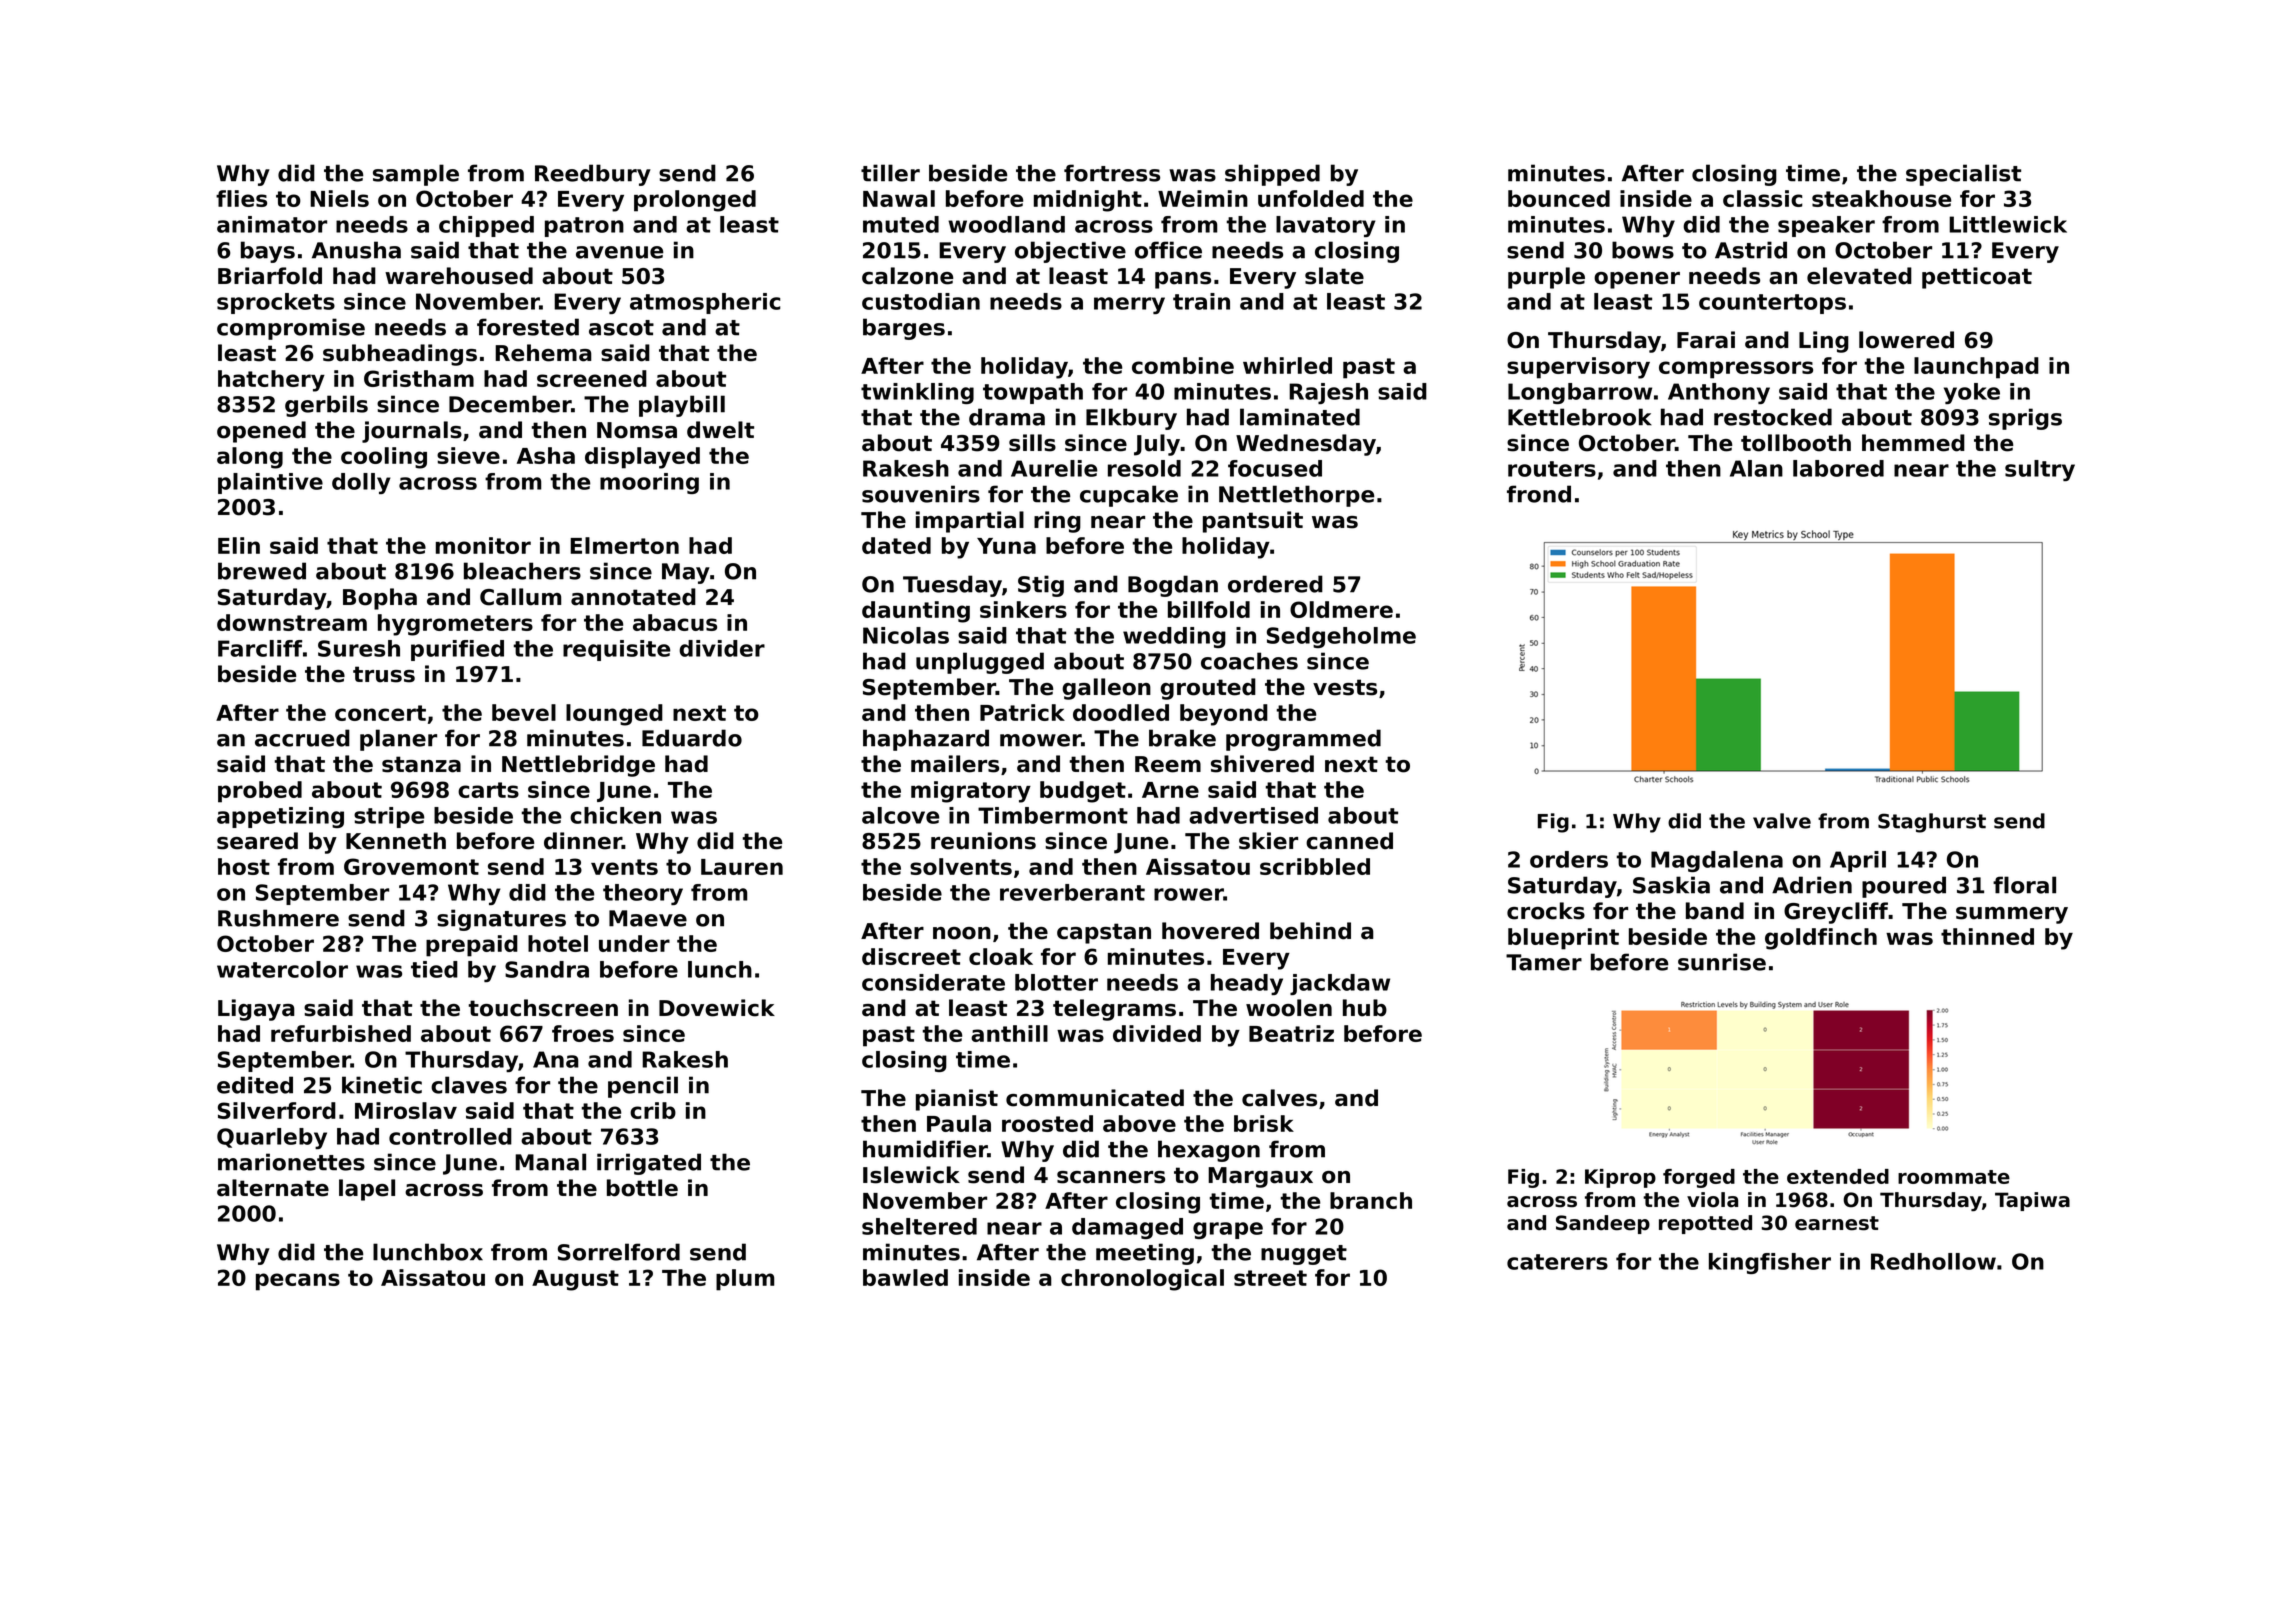 This document has width=2292, height=1620. Describe the element at coordinates (298, 1282) in the document. I see `pecans` at that location.
